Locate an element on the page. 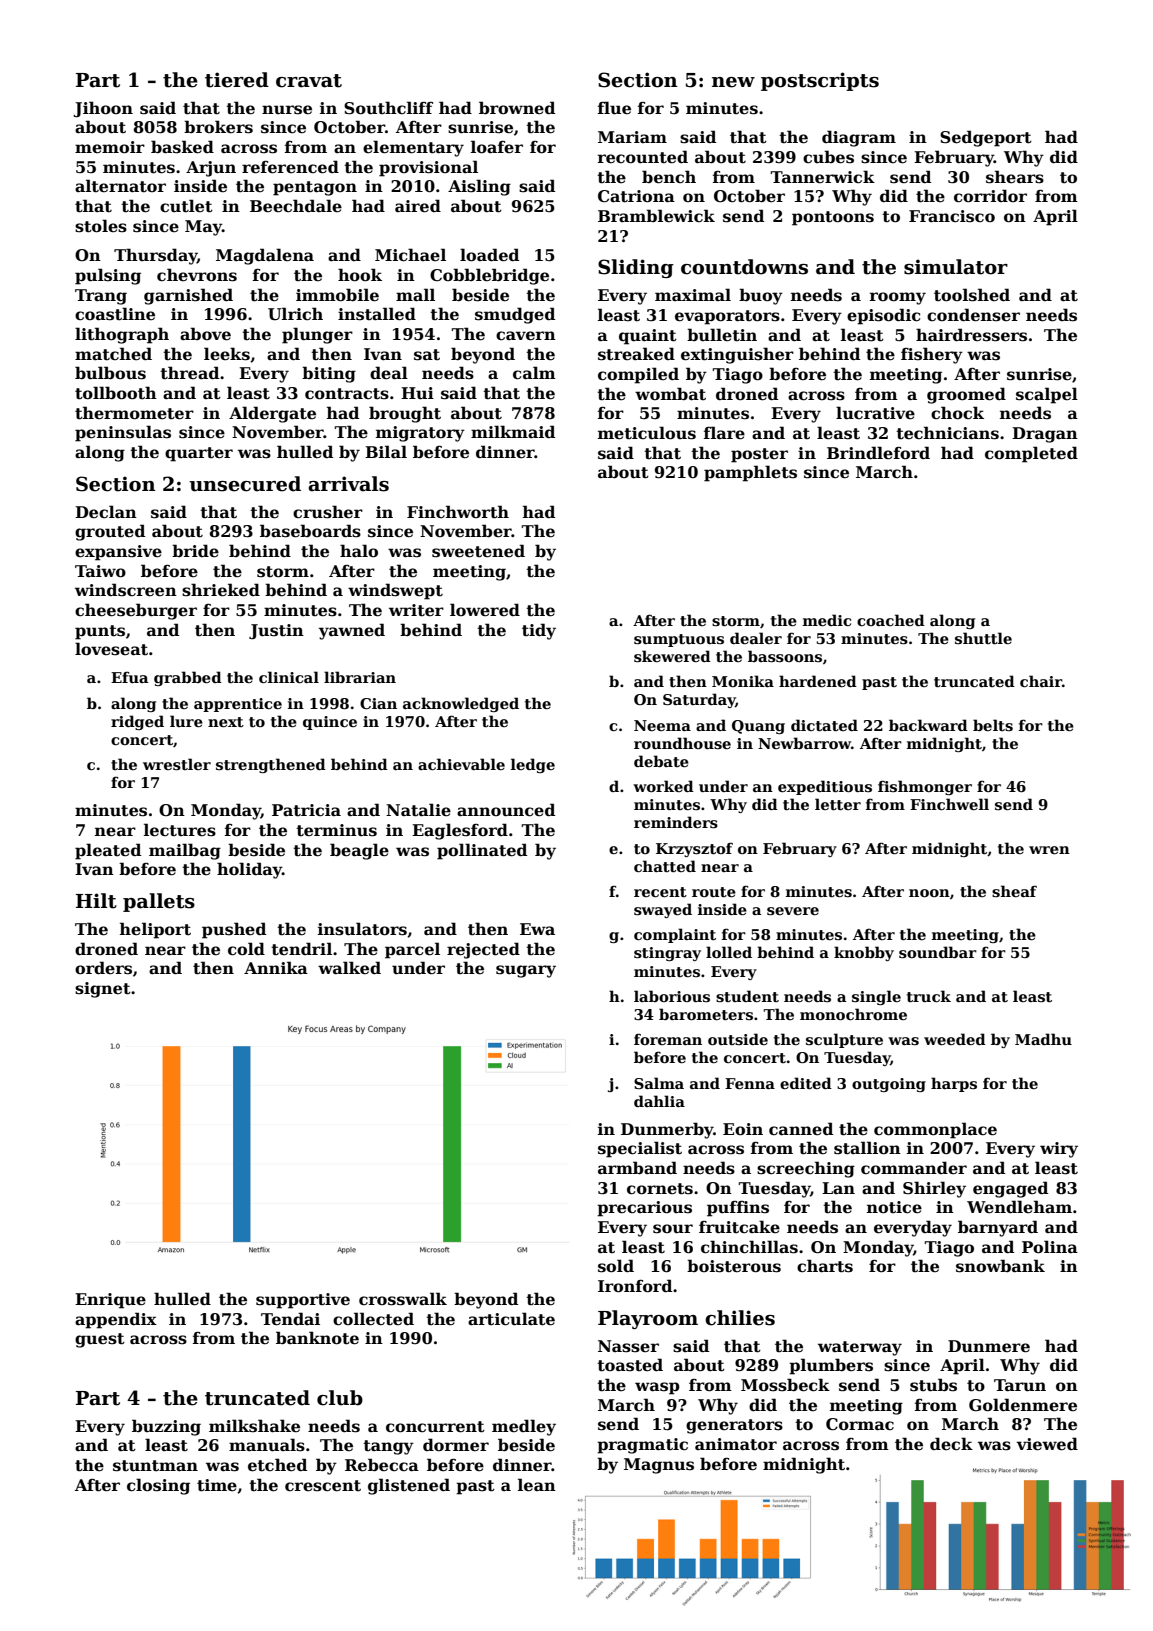 The image size is (1153, 1631). announced is located at coordinates (506, 810).
